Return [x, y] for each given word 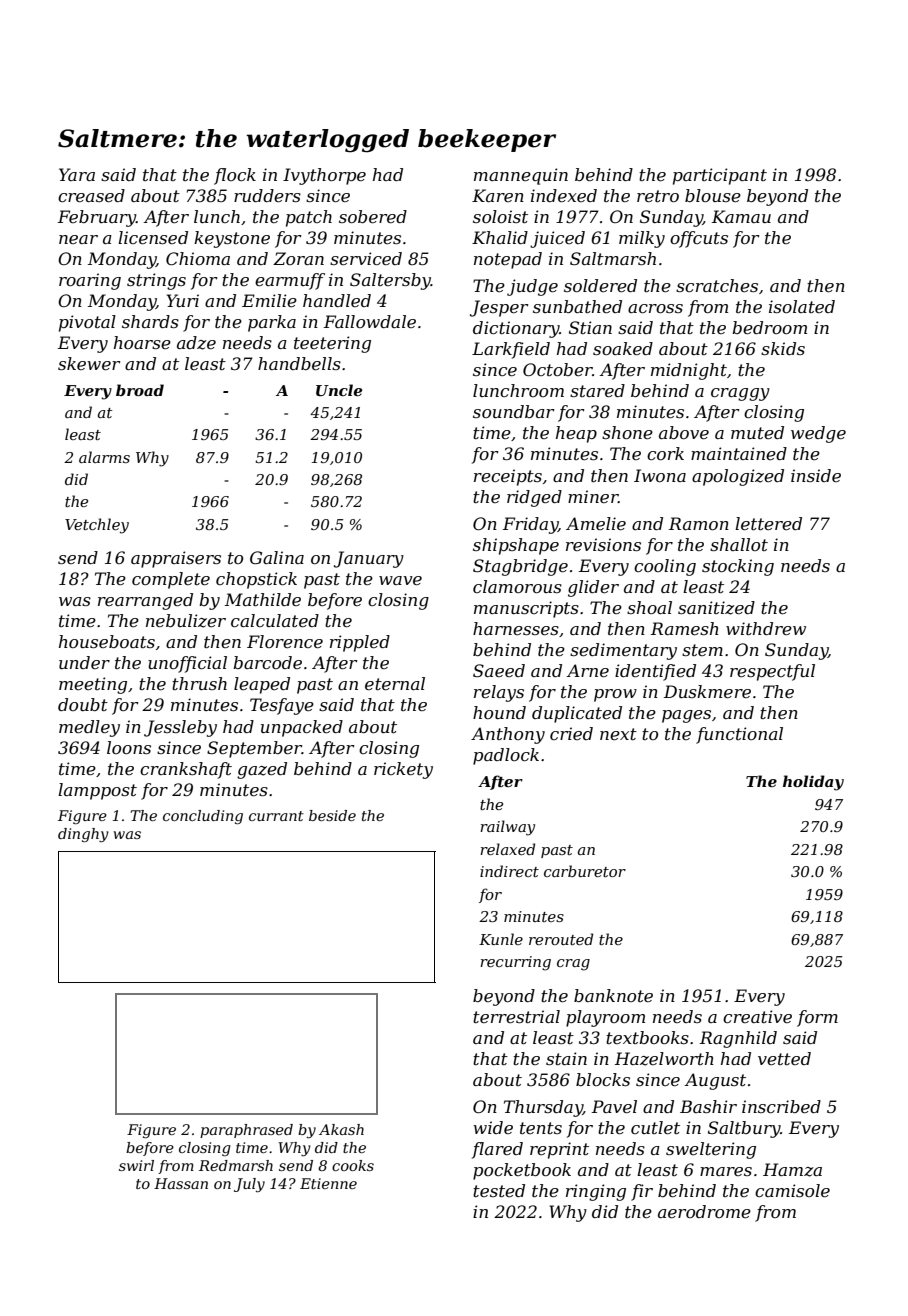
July [249, 1185]
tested [499, 1190]
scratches [717, 285]
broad [140, 390]
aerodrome [704, 1211]
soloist [500, 216]
